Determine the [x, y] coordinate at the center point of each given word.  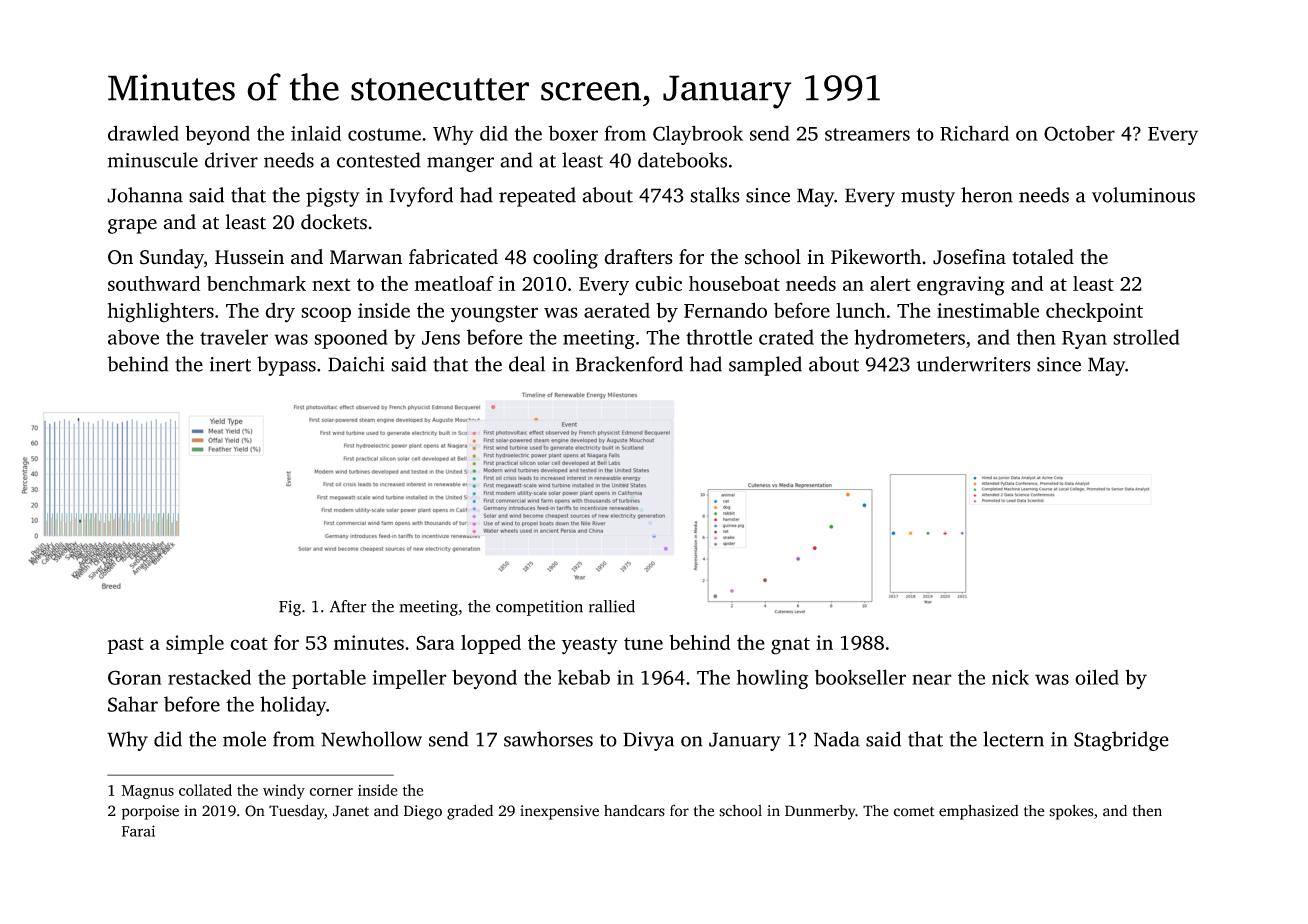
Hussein [249, 257]
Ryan [1084, 340]
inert [230, 364]
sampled [765, 366]
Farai [138, 831]
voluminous [1143, 195]
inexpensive [559, 812]
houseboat [734, 283]
